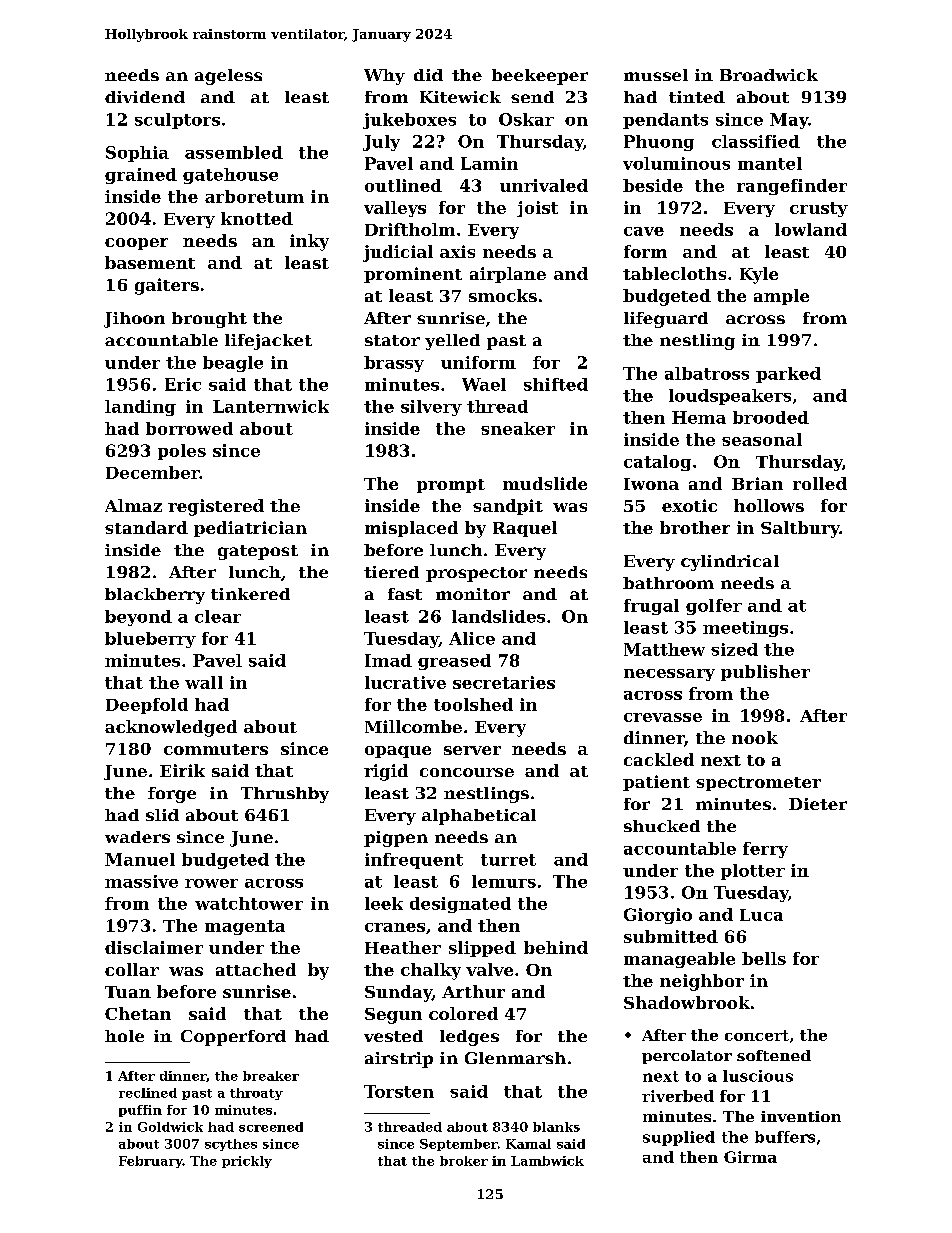 The image size is (952, 1233). I want to click on opaque, so click(398, 752).
